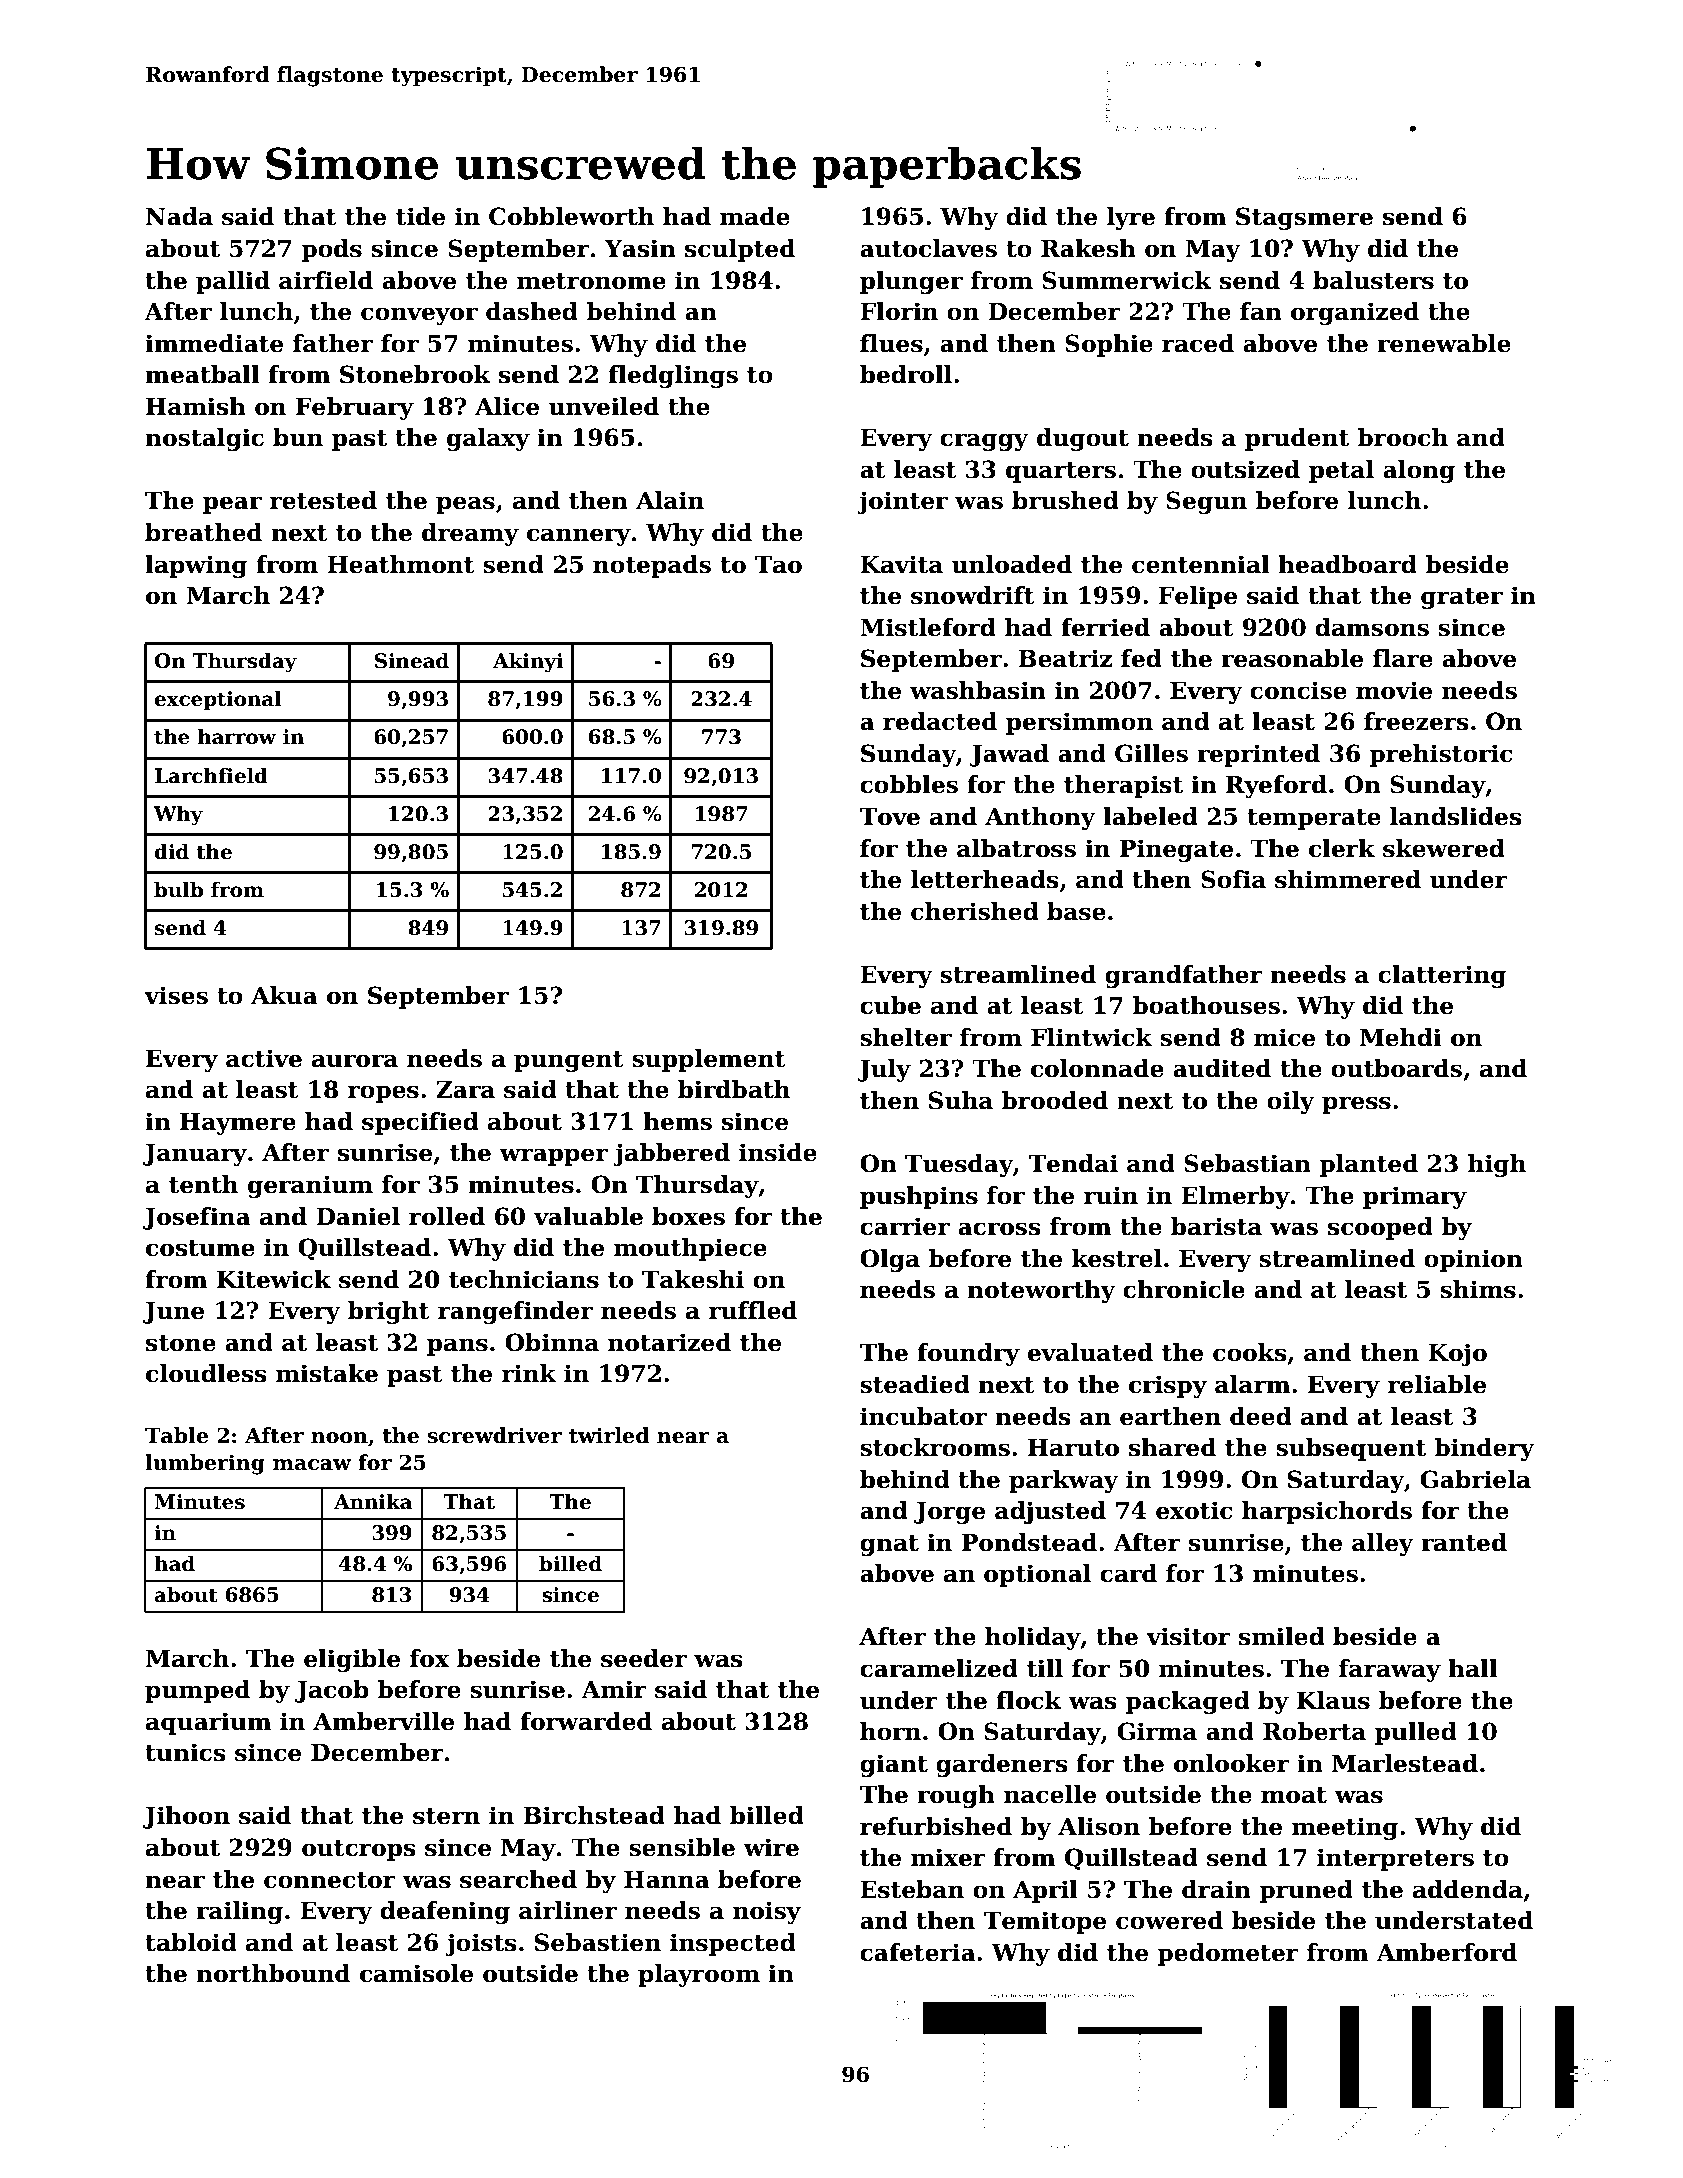 The image size is (1683, 2178). What do you see at coordinates (237, 737) in the document?
I see `harrow` at bounding box center [237, 737].
